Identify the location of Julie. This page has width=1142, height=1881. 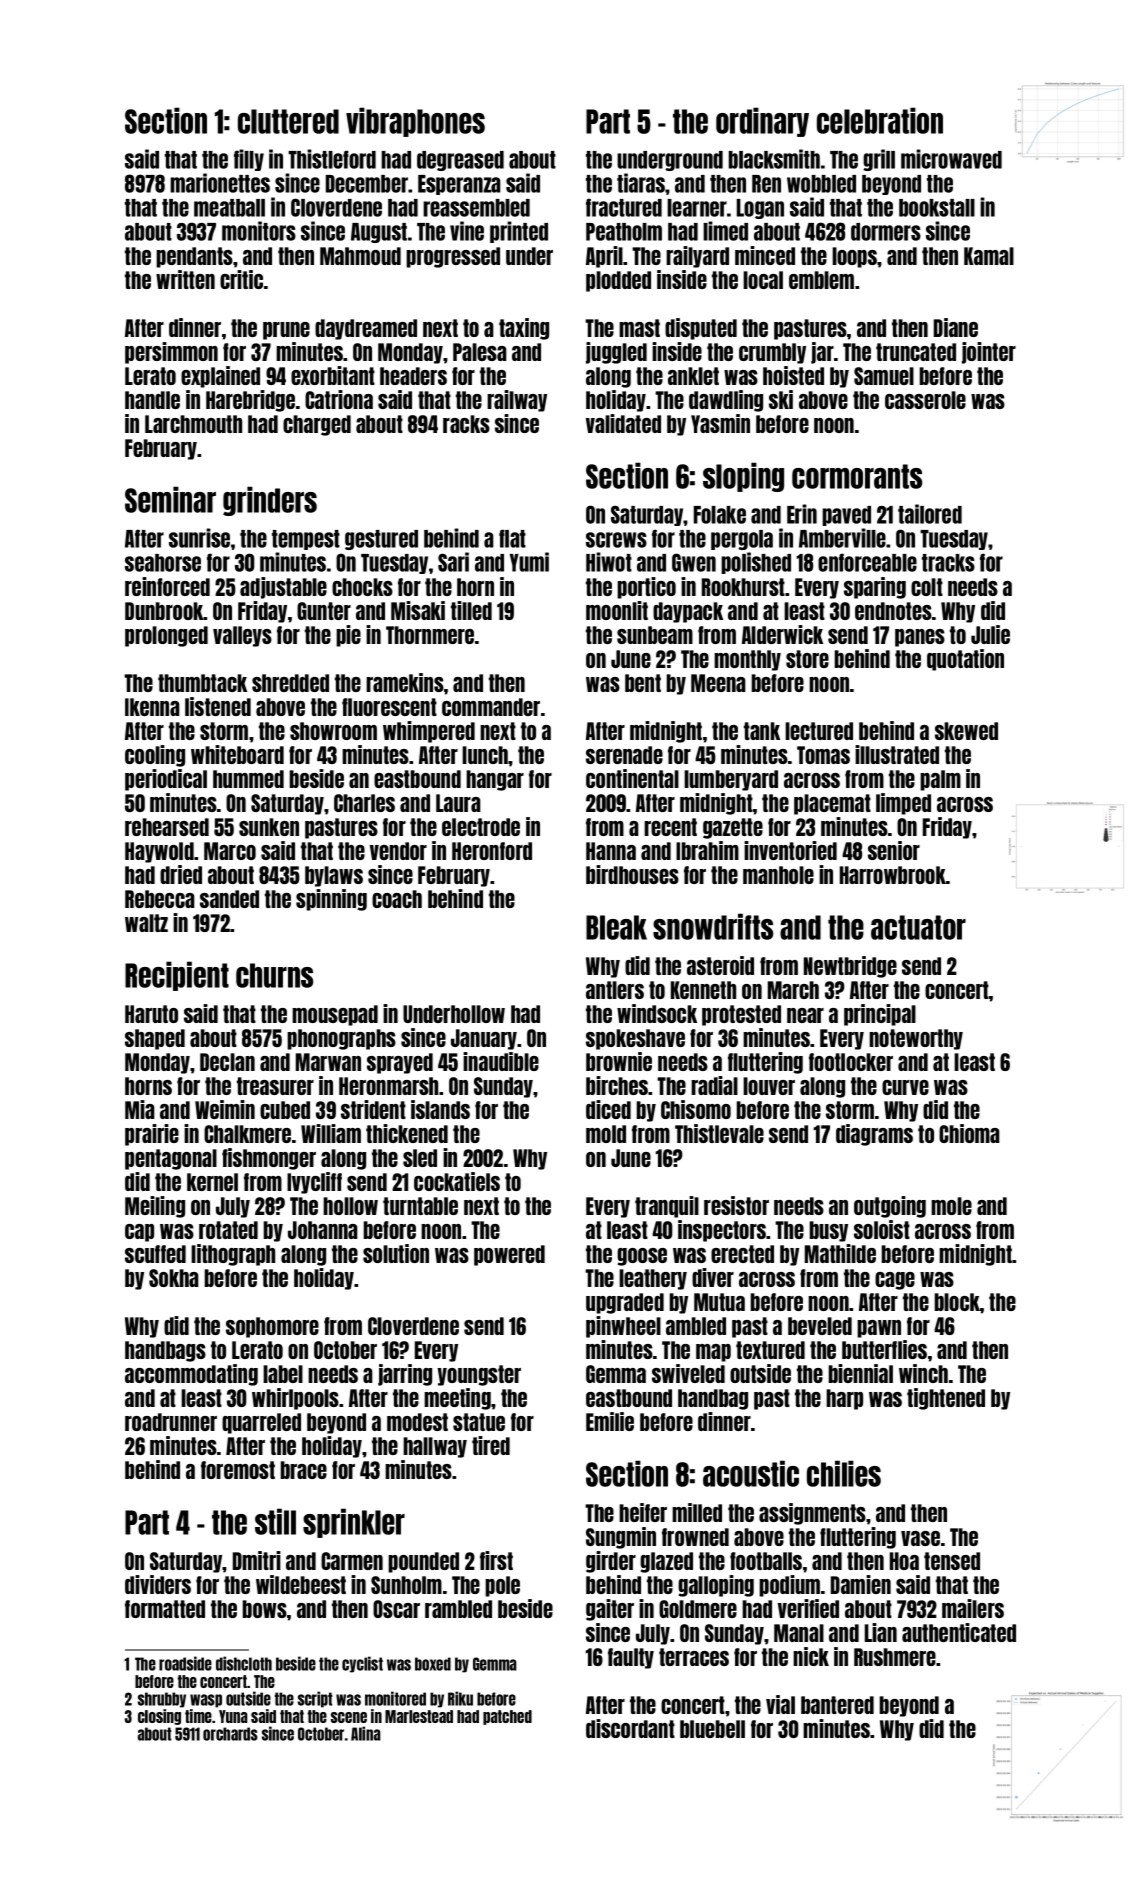
(990, 634).
